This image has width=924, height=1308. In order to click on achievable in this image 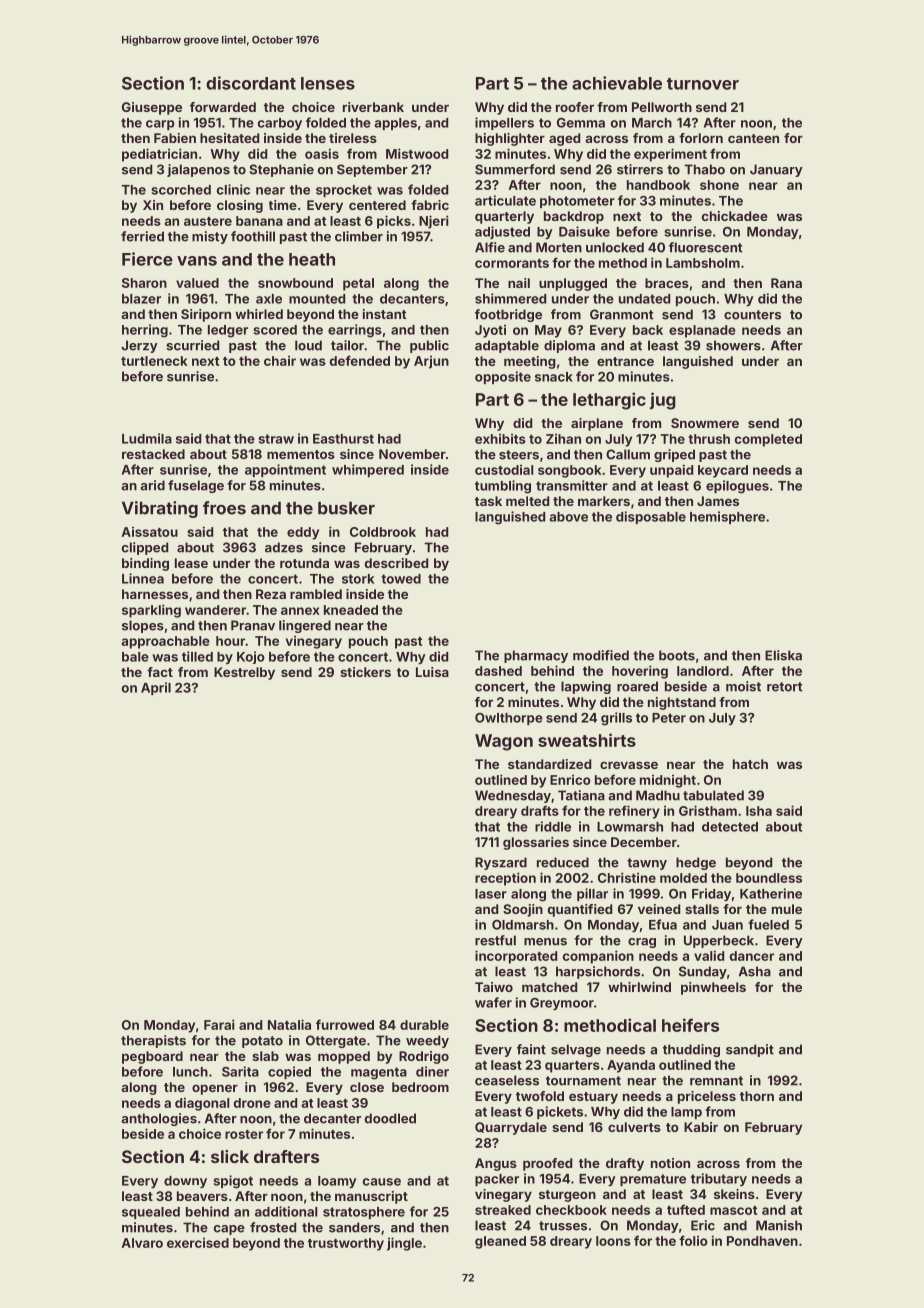, I will do `click(617, 83)`.
